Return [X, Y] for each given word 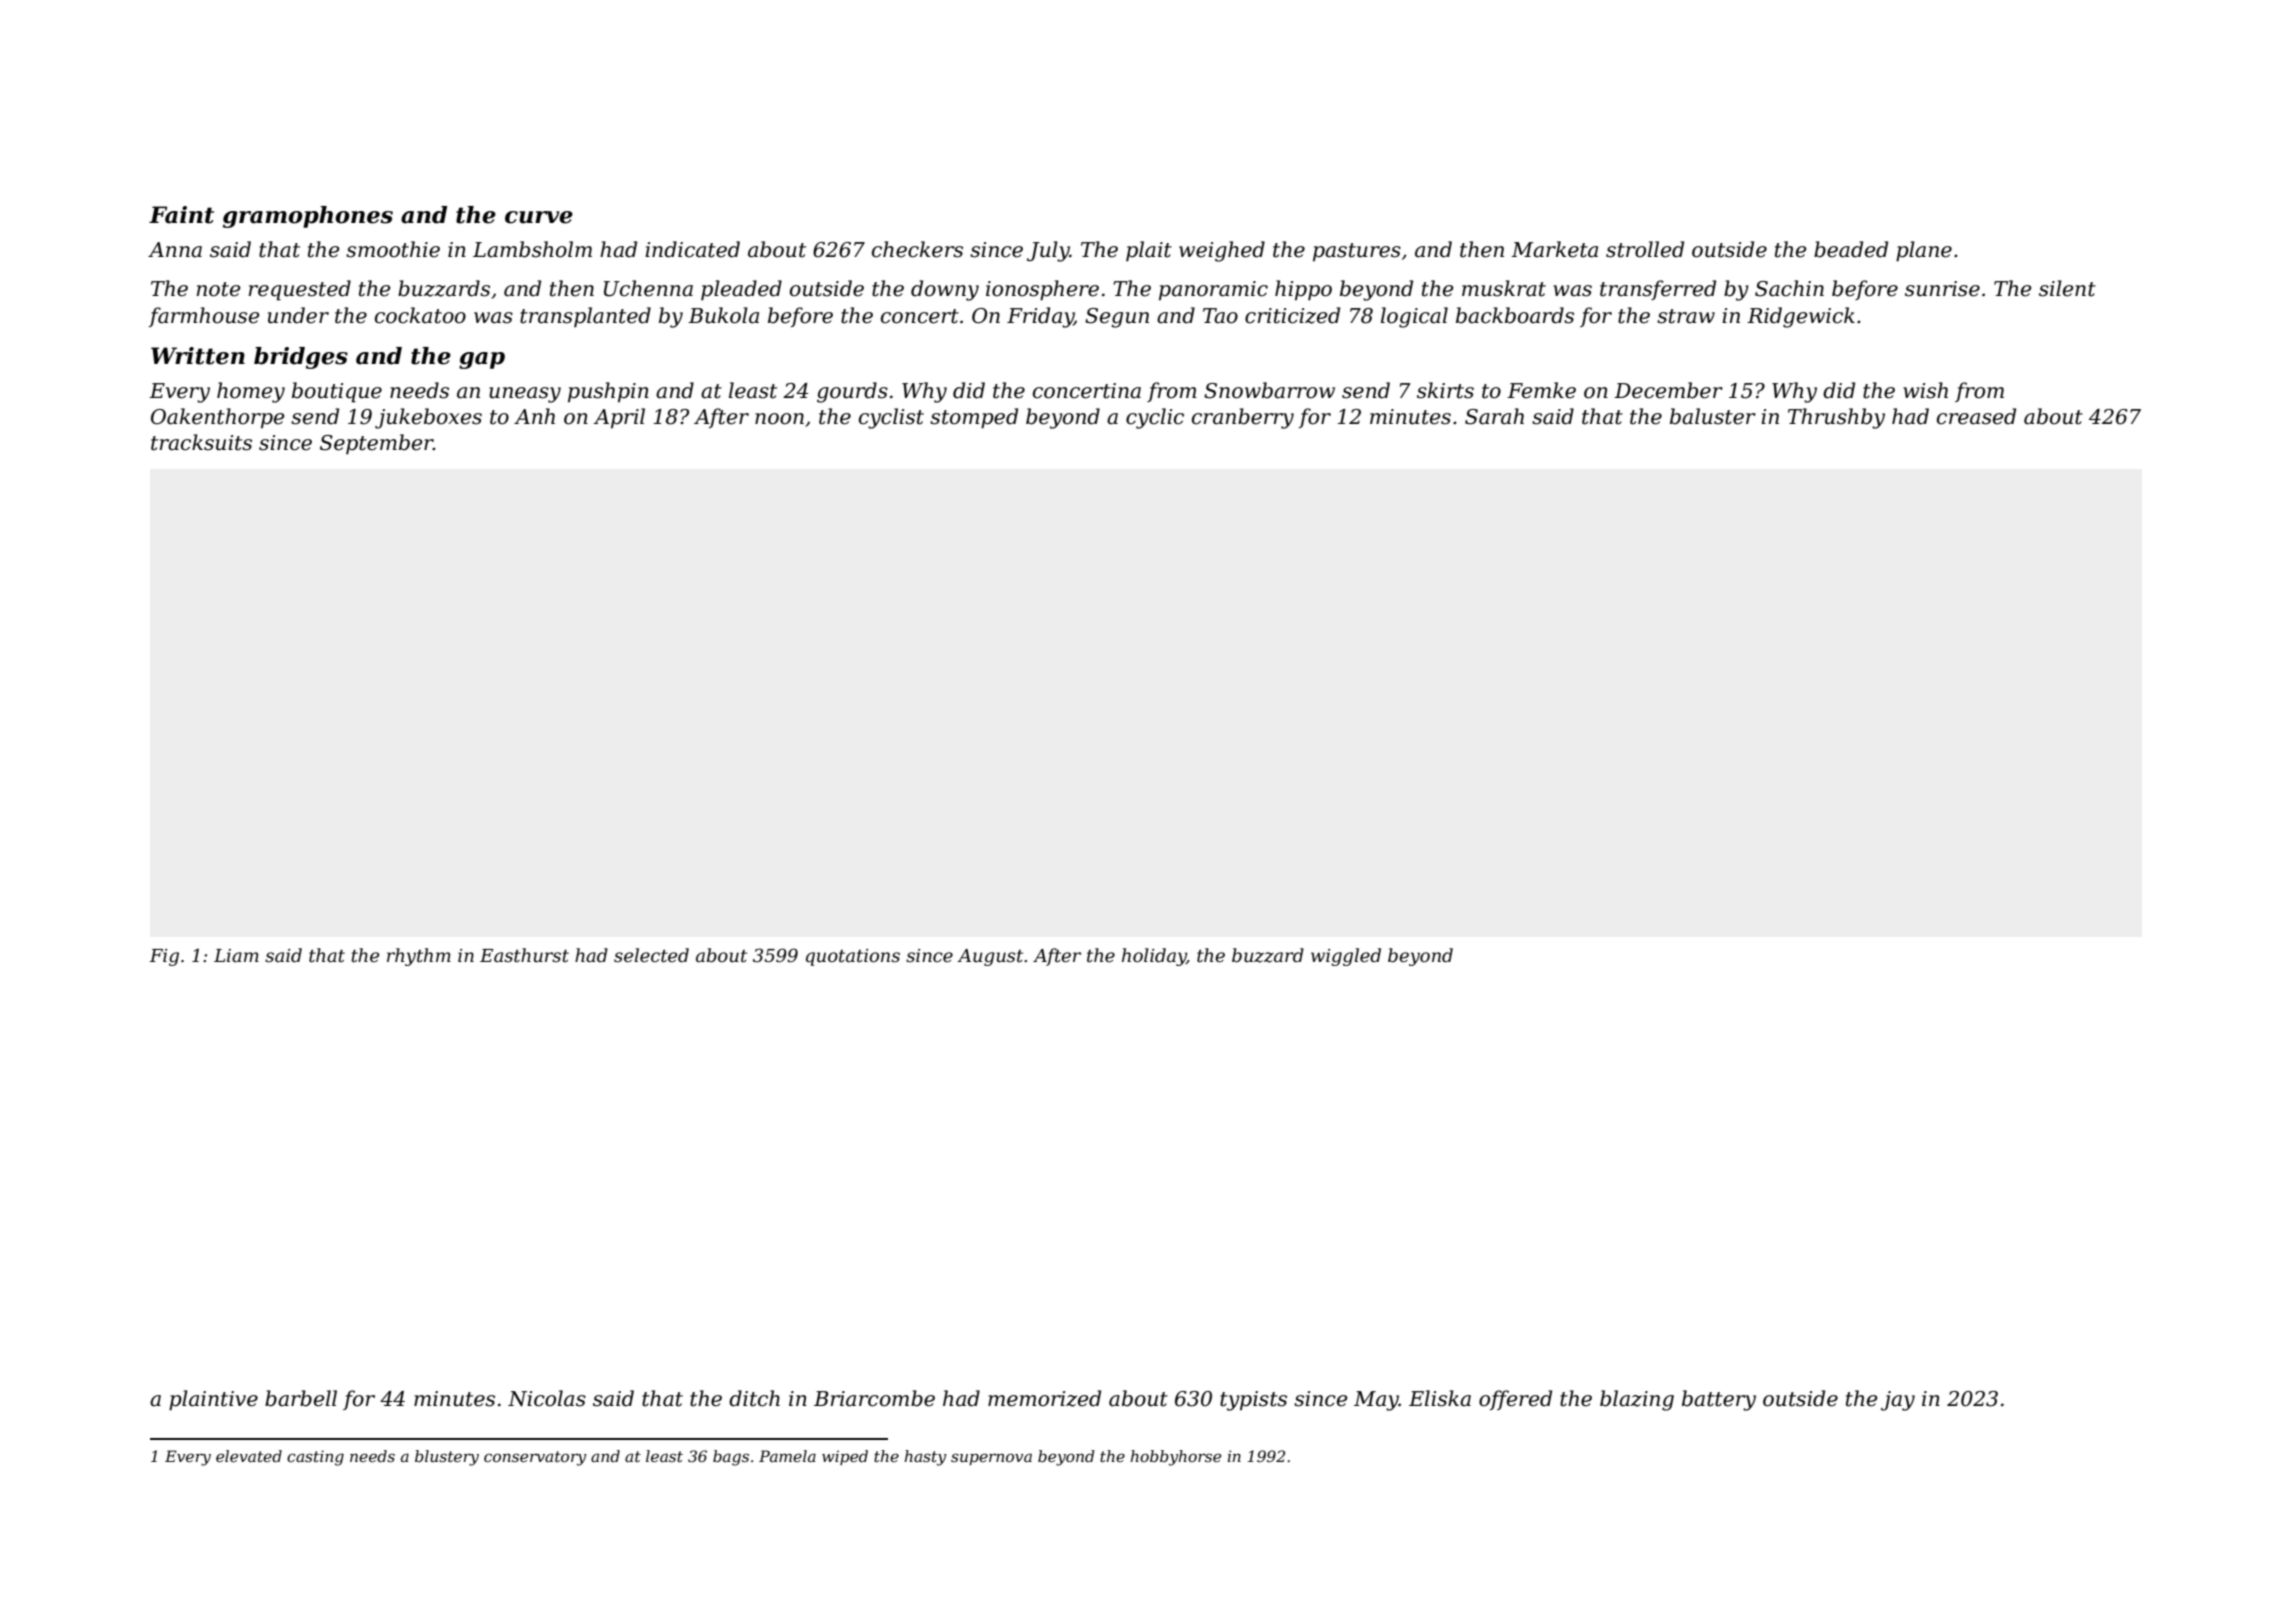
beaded [1851, 249]
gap [482, 360]
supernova [991, 1459]
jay [1898, 1401]
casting [315, 1458]
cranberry [1243, 418]
